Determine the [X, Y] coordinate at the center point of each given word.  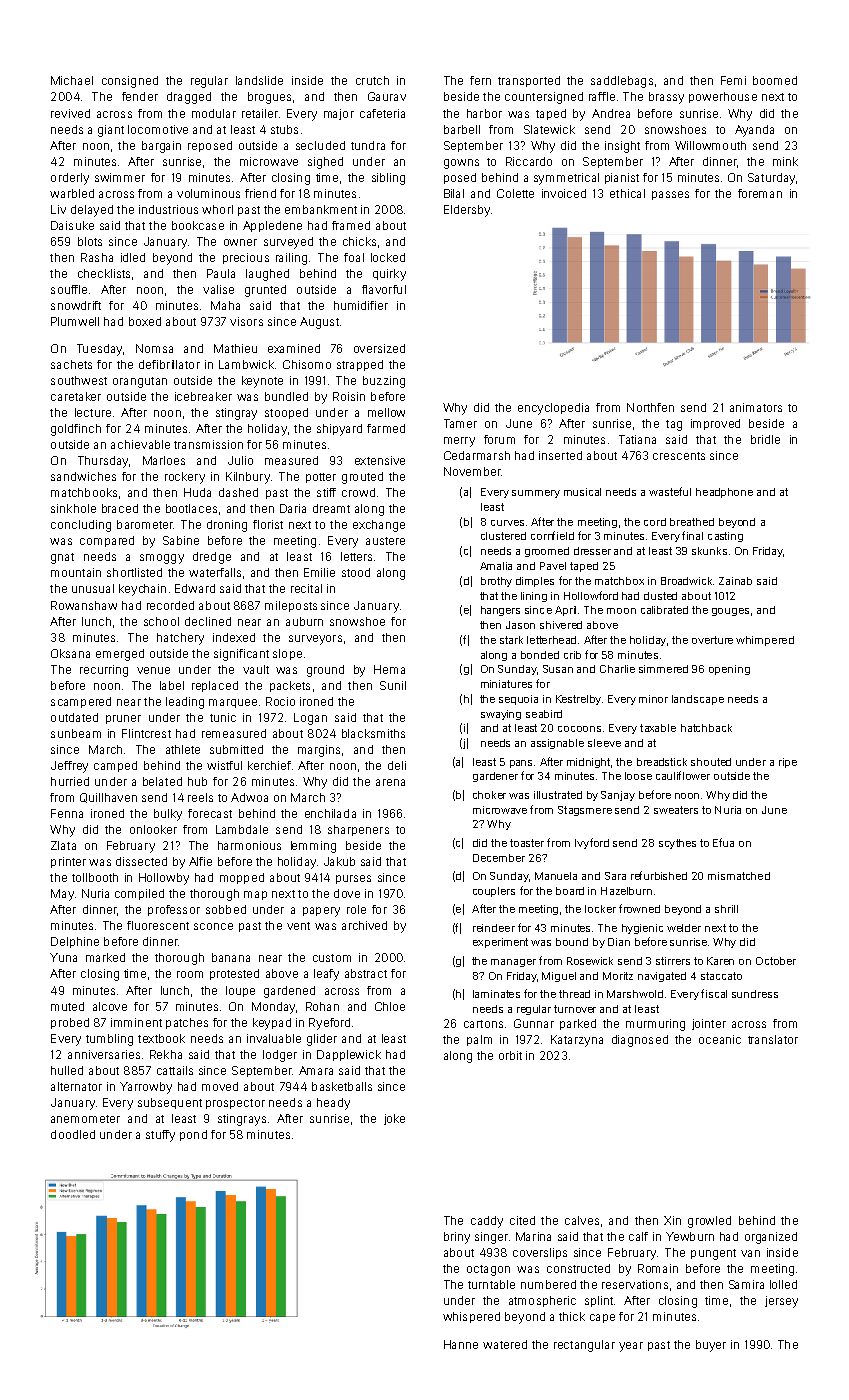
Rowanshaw [84, 605]
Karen [720, 961]
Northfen [650, 407]
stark [511, 640]
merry [459, 442]
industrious [168, 209]
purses [353, 879]
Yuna [63, 957]
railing [291, 259]
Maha [225, 305]
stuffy [160, 1136]
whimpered [765, 641]
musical [582, 492]
